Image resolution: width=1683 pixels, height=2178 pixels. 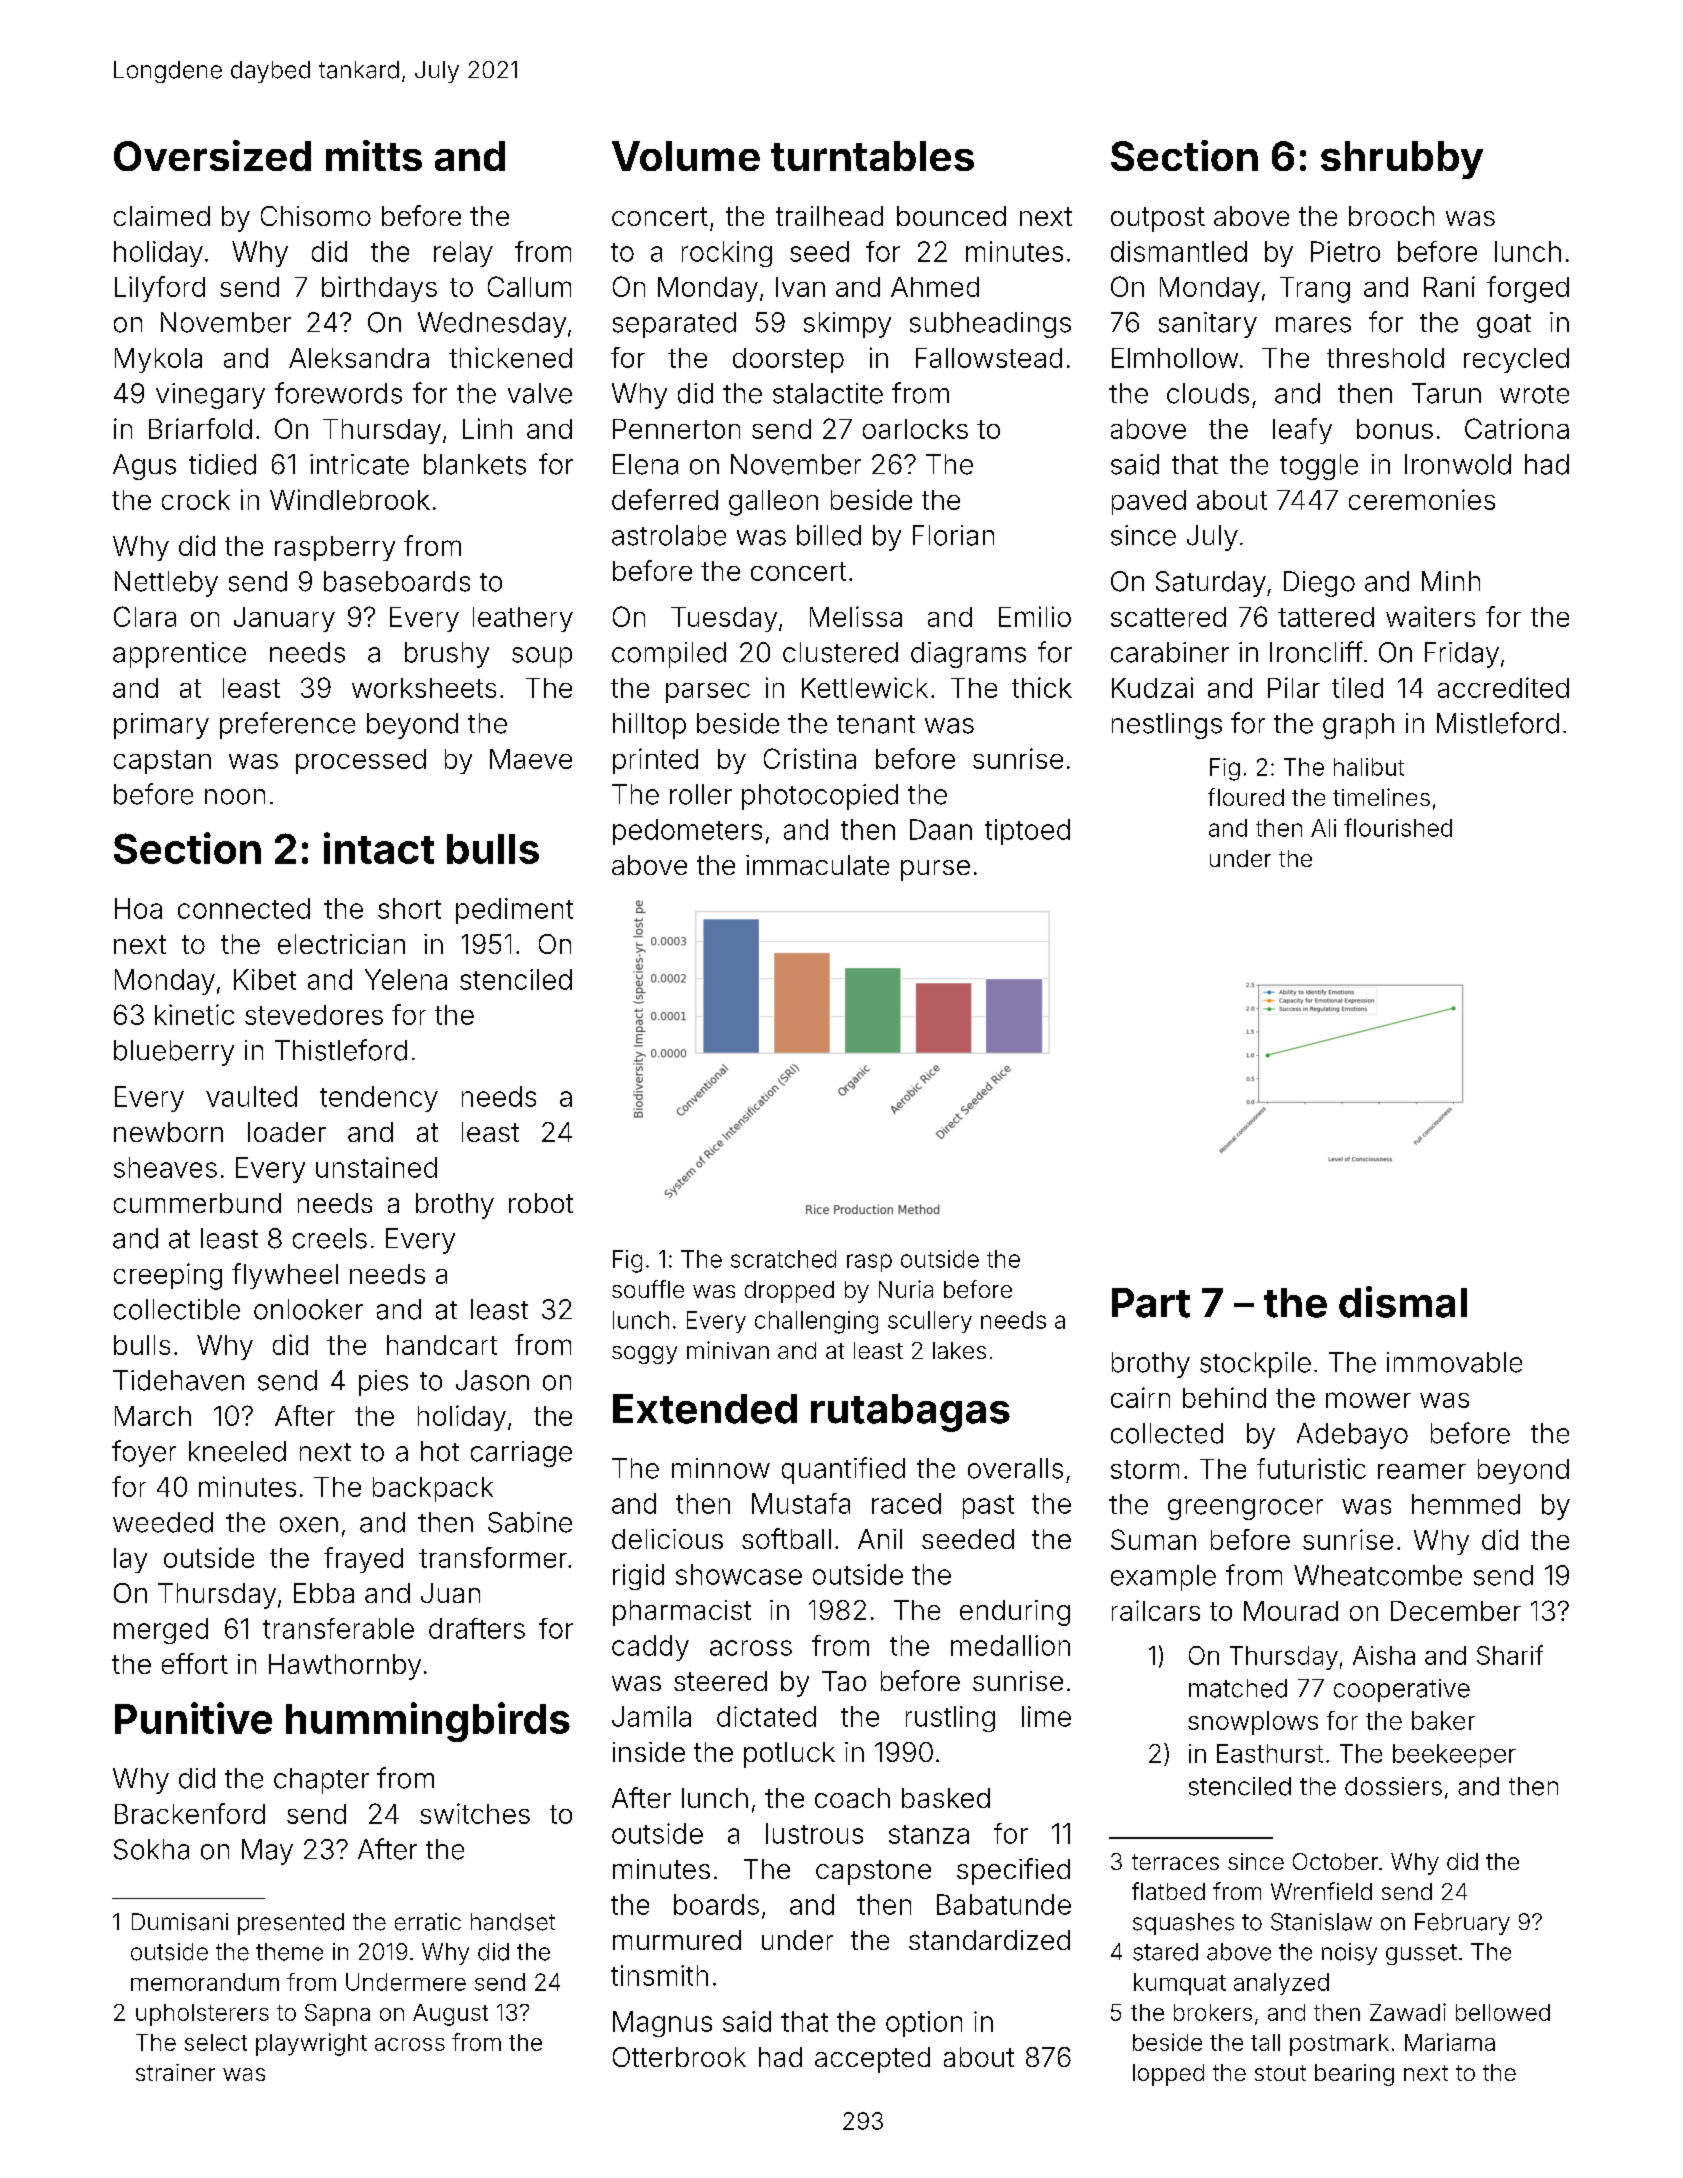 What do you see at coordinates (180, 1922) in the screenshot?
I see `Dumisani` at bounding box center [180, 1922].
